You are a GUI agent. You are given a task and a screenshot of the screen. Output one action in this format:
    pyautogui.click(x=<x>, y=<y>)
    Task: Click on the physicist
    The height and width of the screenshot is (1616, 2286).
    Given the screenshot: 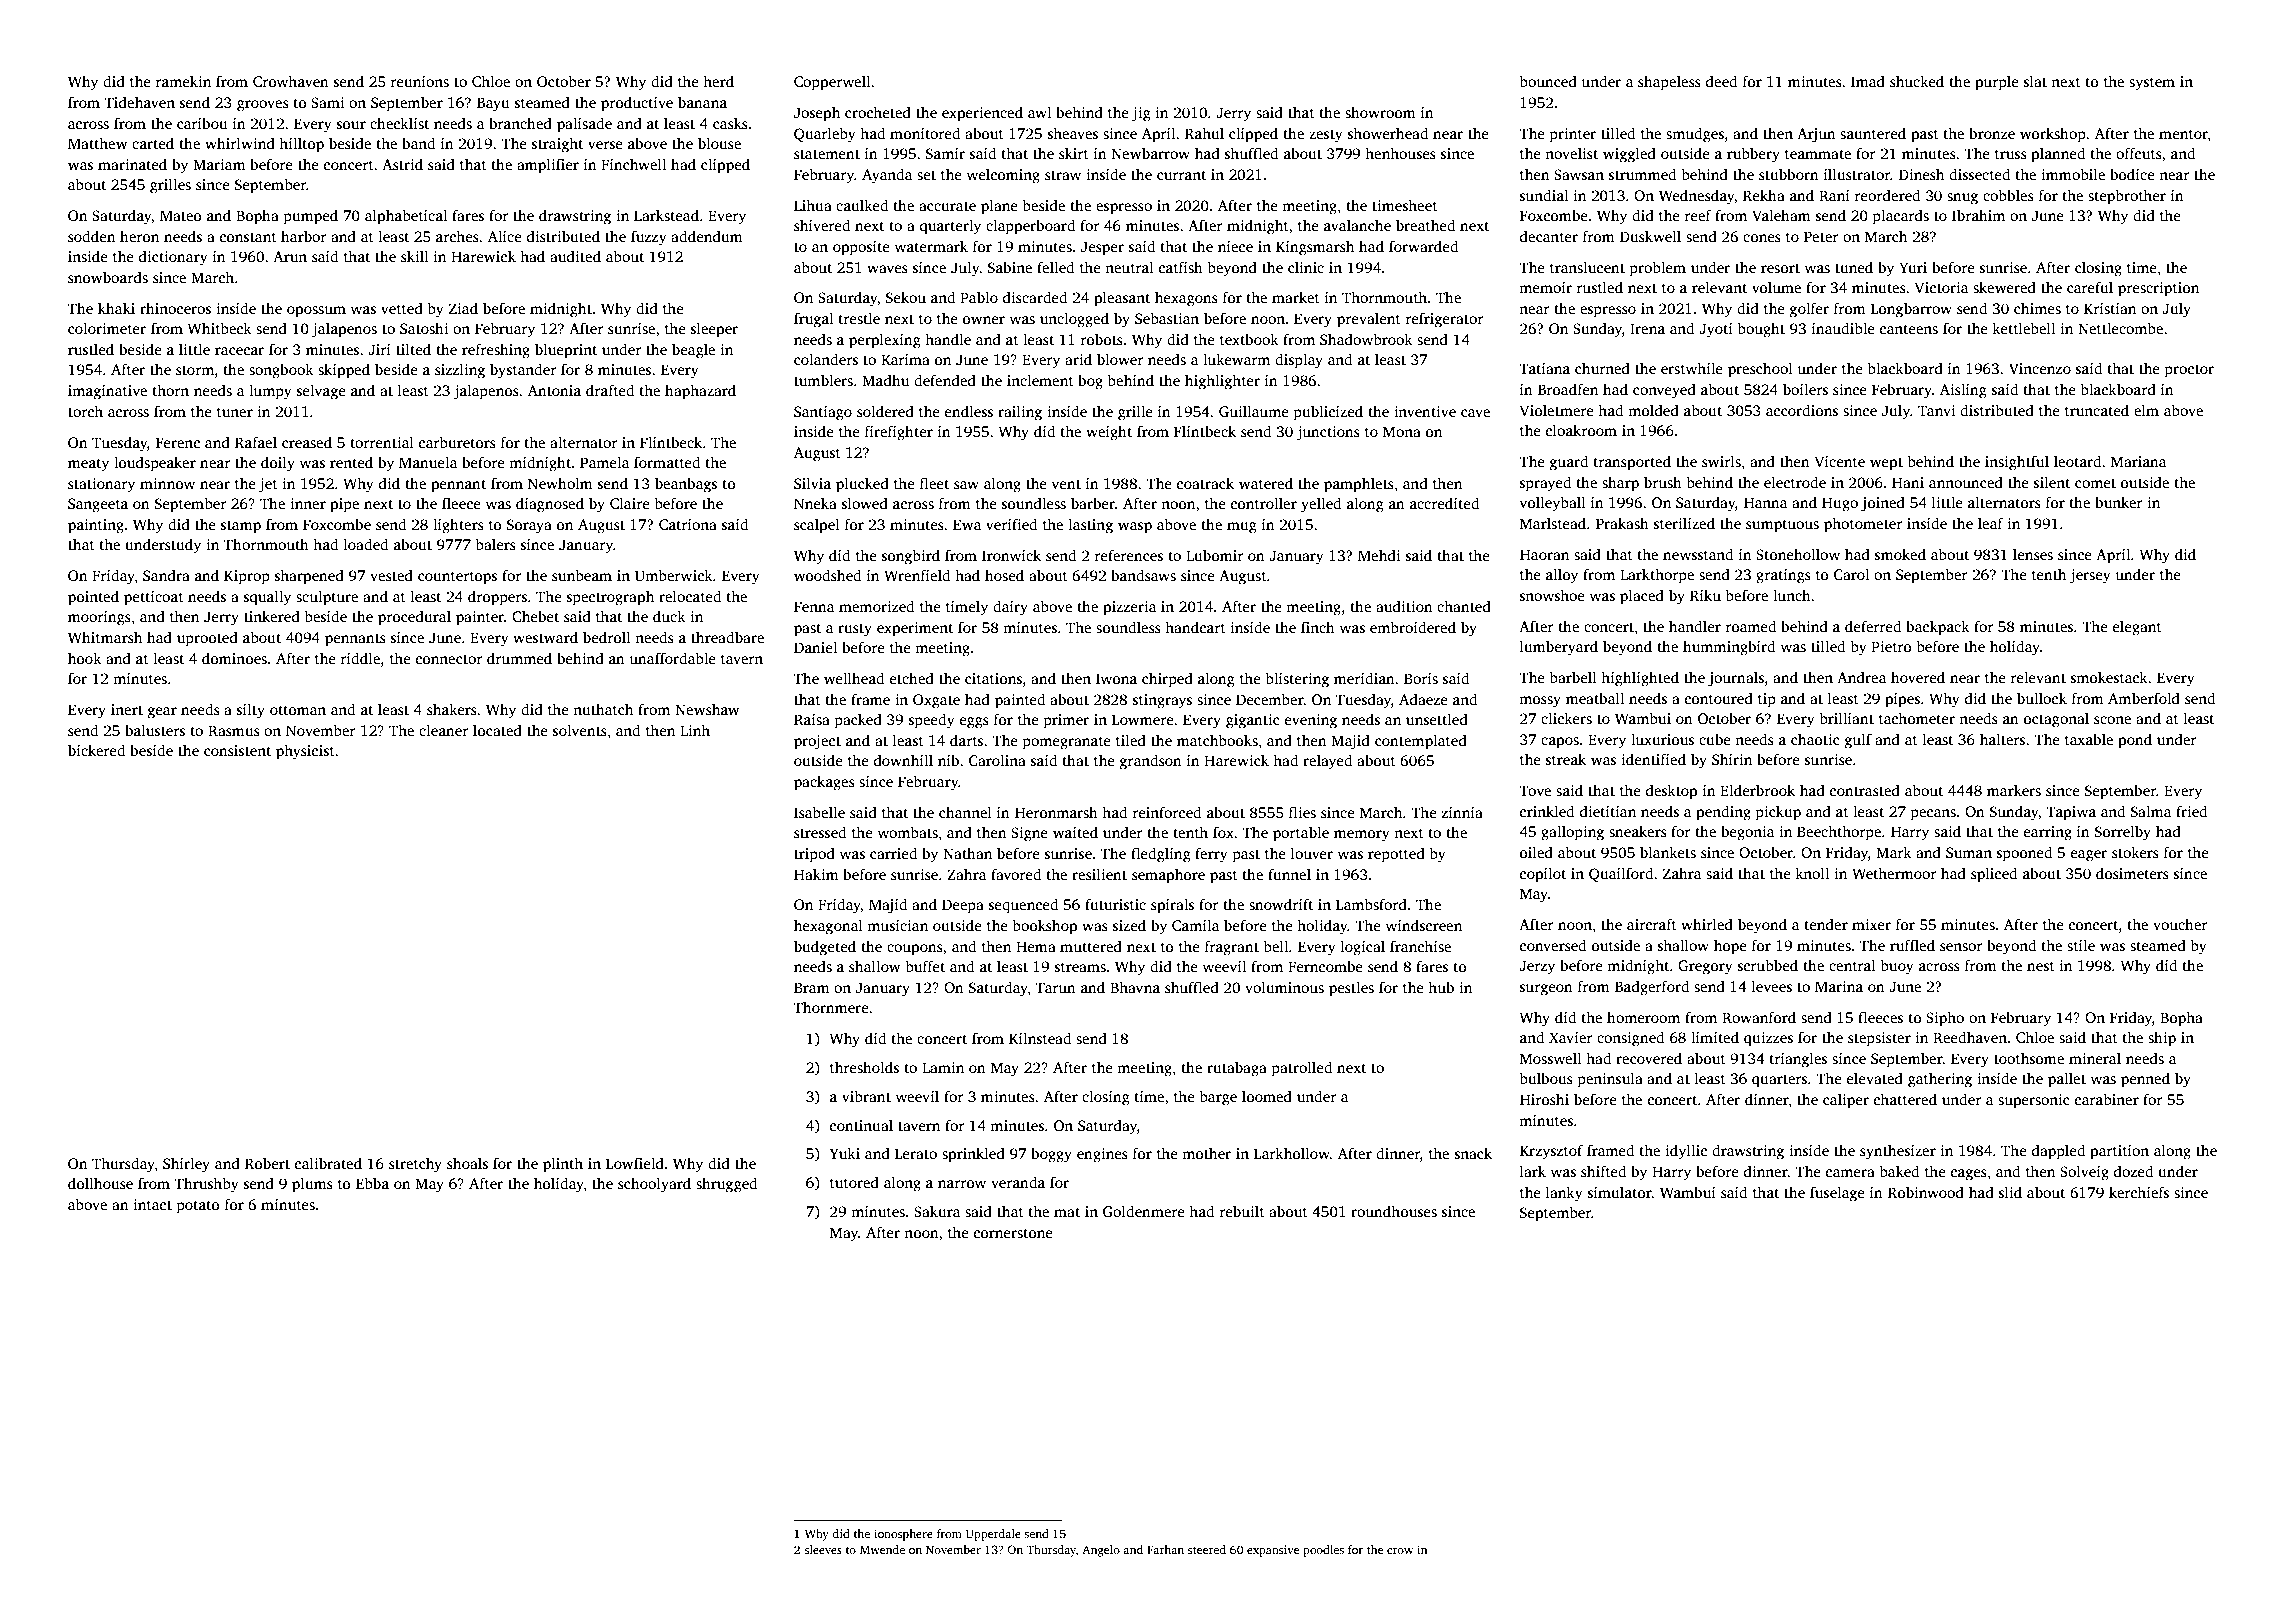 What is the action you would take?
    pyautogui.click(x=305, y=752)
